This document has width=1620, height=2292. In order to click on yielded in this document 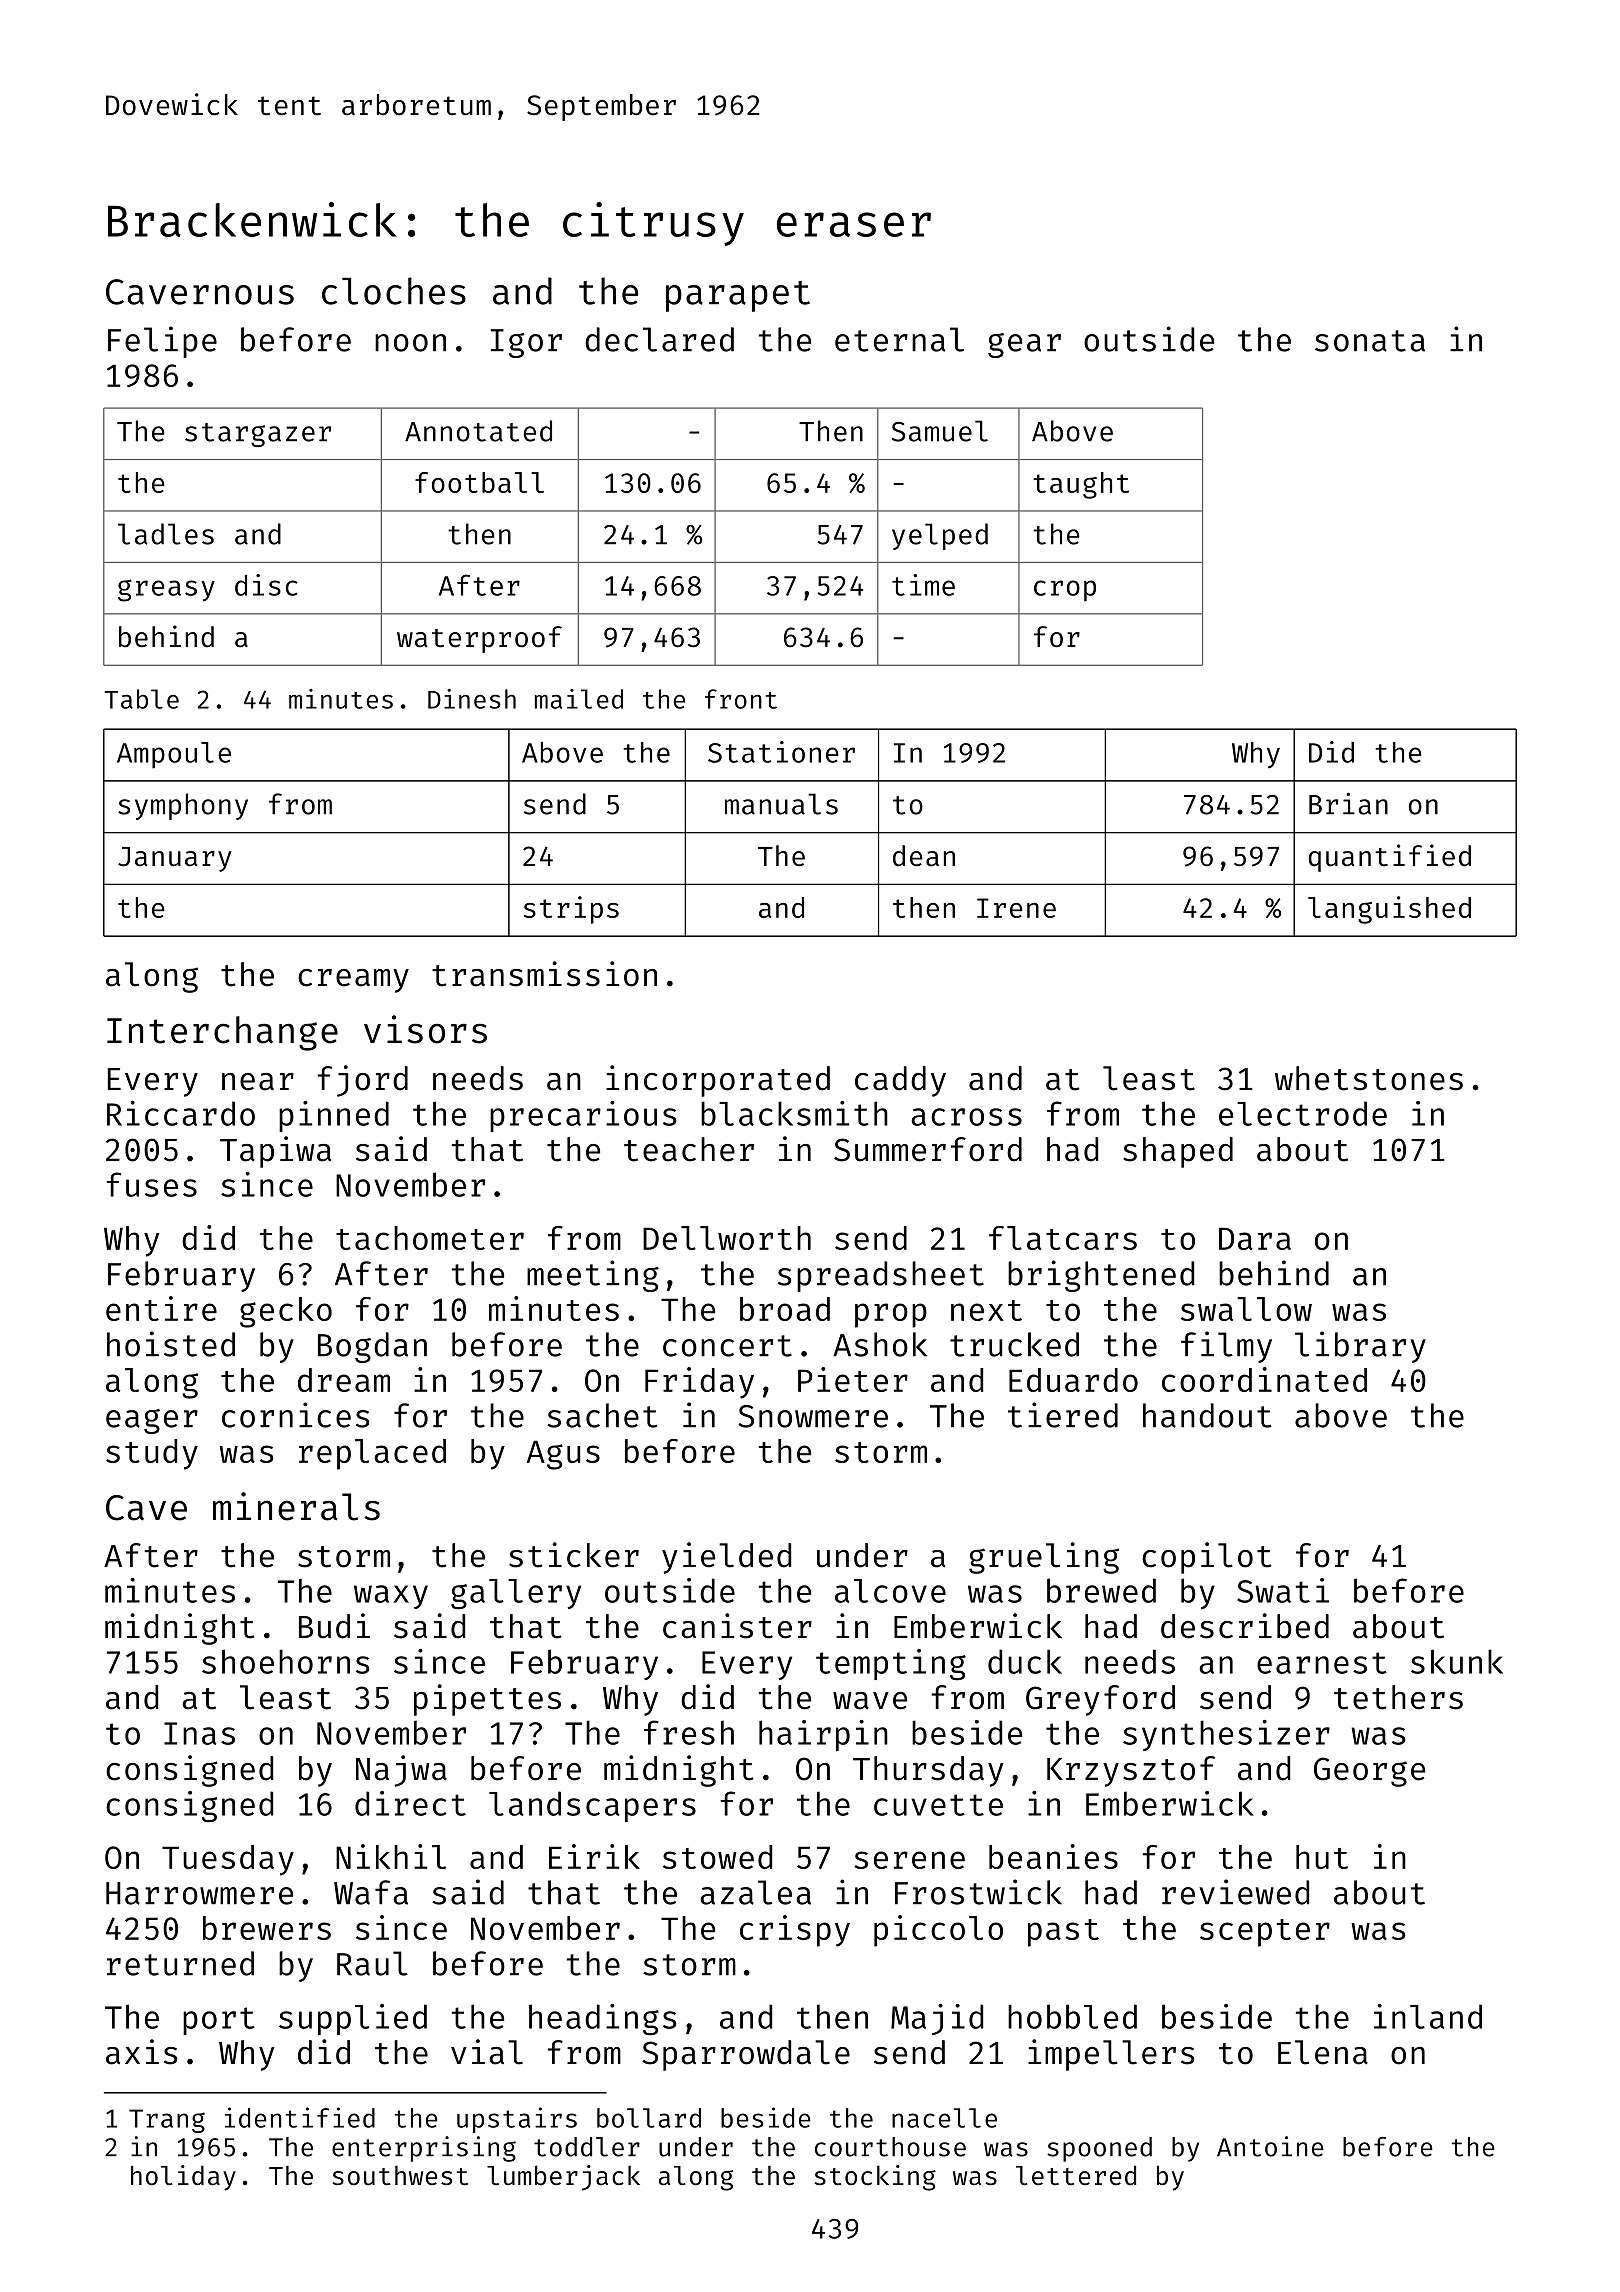, I will do `click(726, 1558)`.
